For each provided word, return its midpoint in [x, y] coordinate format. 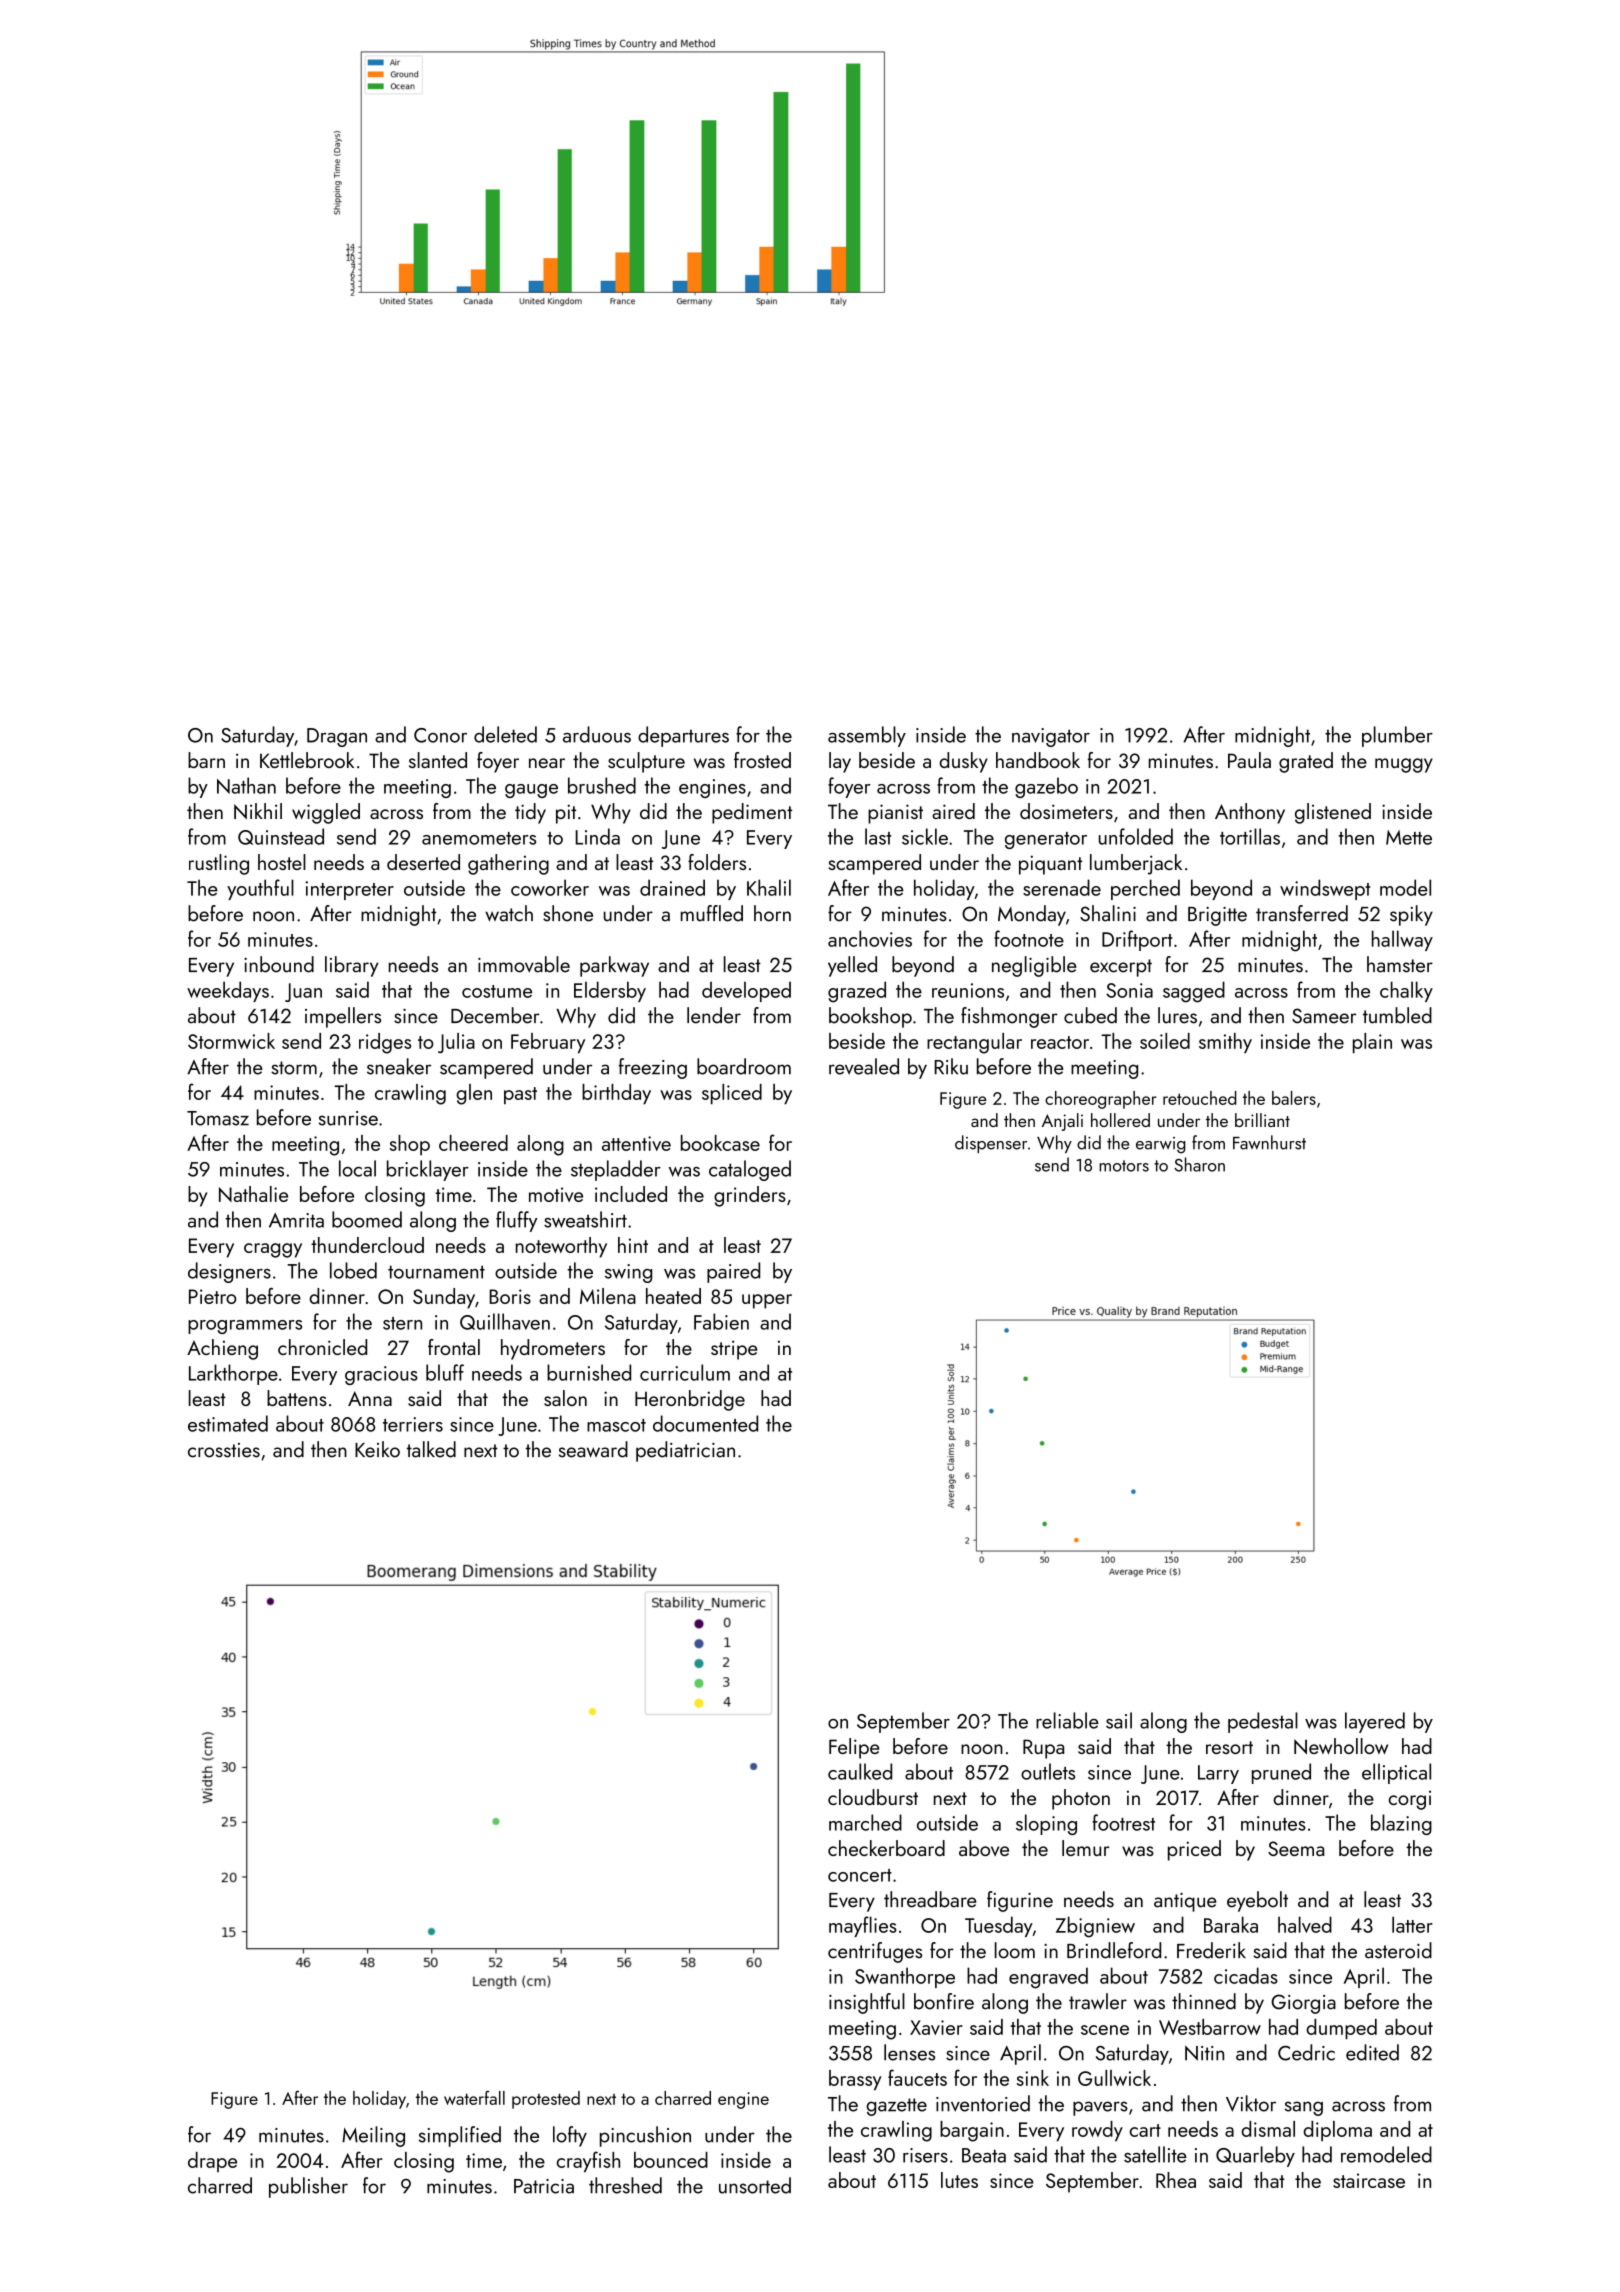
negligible [1034, 966]
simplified [459, 2136]
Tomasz [218, 1118]
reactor [1060, 1042]
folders [717, 862]
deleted [505, 734]
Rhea [1176, 2180]
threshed [625, 2185]
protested [546, 2100]
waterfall [474, 2098]
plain [1372, 1043]
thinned [1204, 2001]
